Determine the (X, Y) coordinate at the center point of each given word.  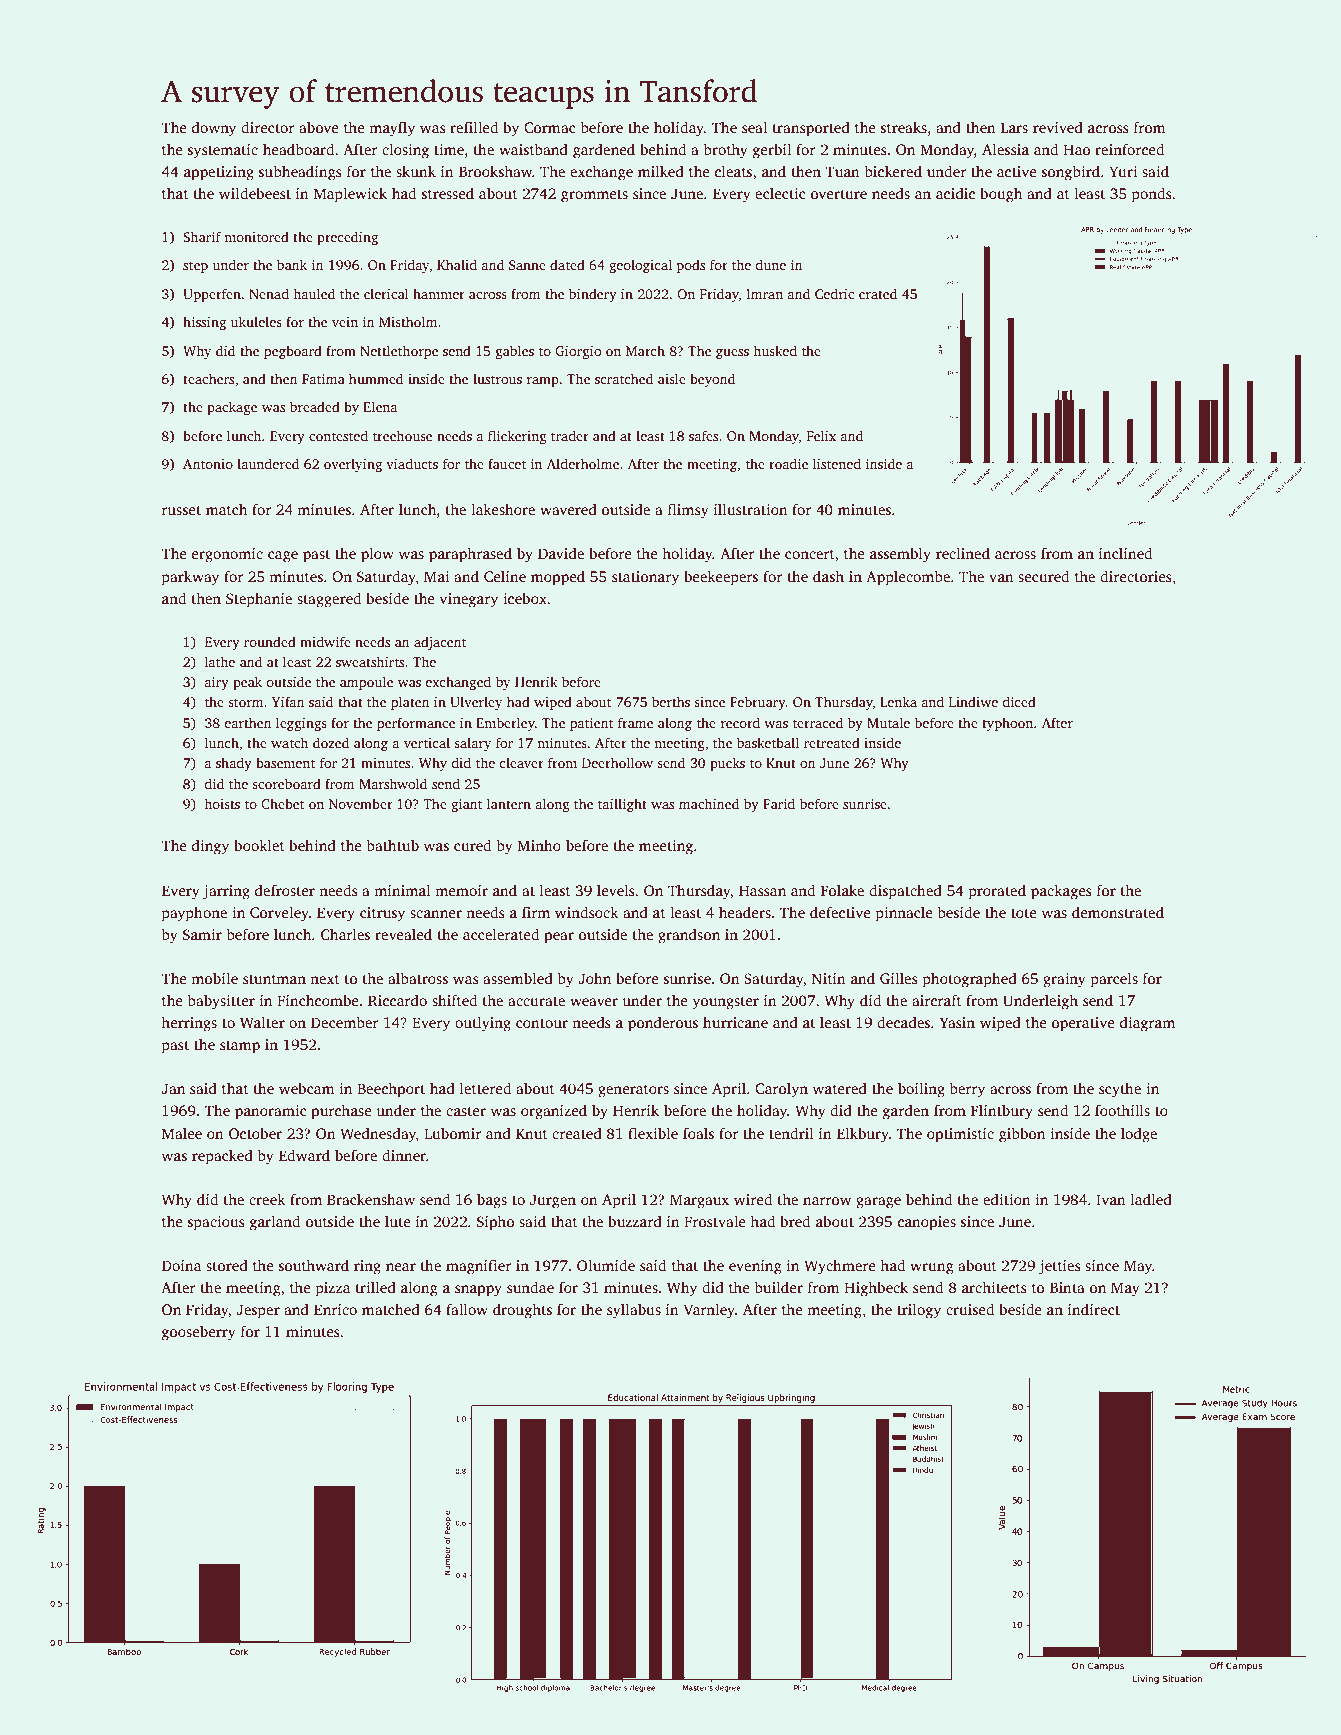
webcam (307, 1088)
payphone (194, 914)
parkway (190, 578)
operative (1083, 1024)
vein (345, 322)
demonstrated (1118, 912)
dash (828, 576)
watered (840, 1088)
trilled (376, 1287)
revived (1058, 127)
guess (732, 354)
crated (878, 293)
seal (754, 127)
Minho (539, 845)
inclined (1125, 553)
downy (214, 129)
